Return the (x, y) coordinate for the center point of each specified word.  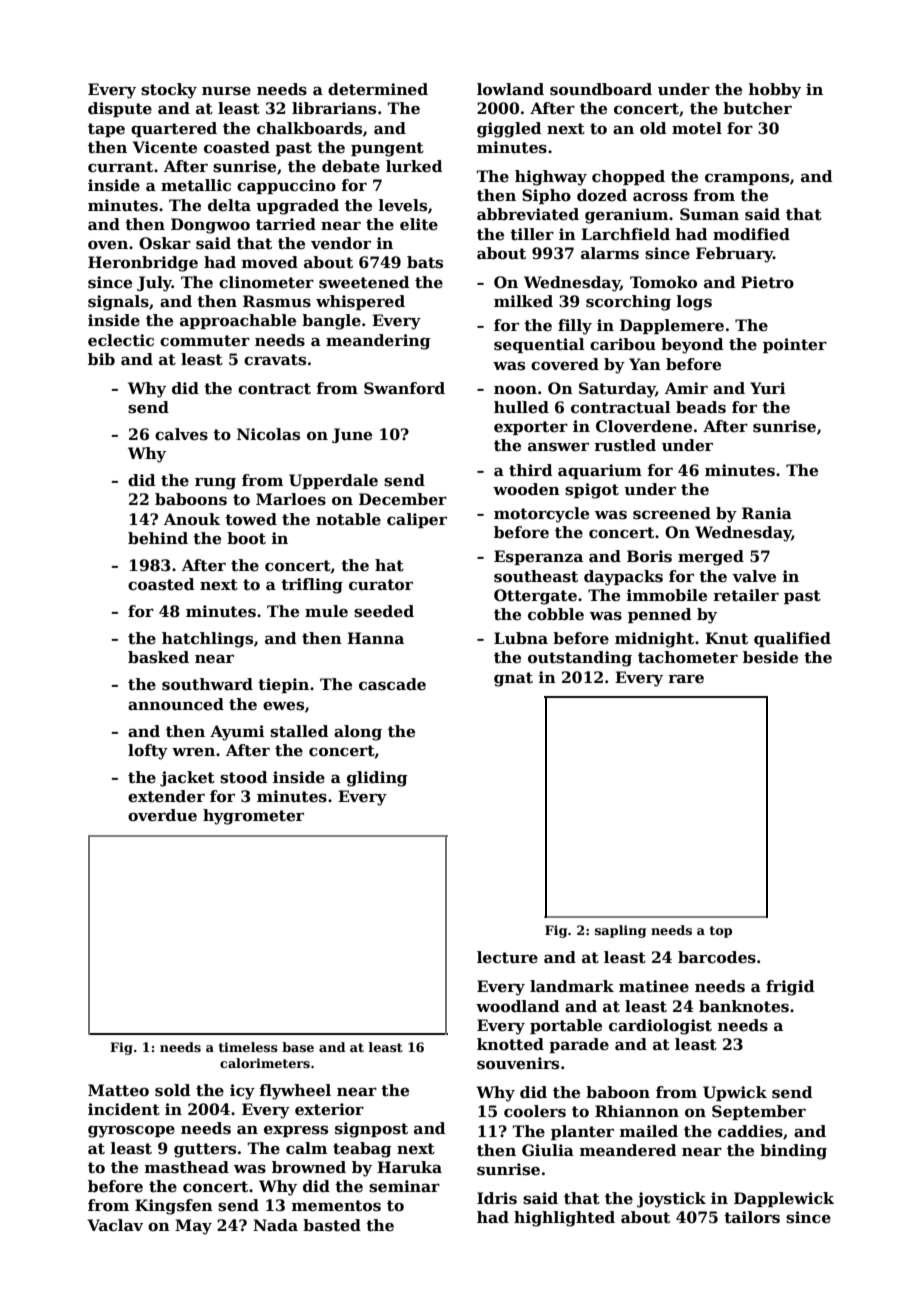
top (721, 932)
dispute (120, 109)
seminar (404, 1186)
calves (181, 434)
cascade (392, 684)
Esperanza (538, 557)
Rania (767, 513)
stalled (299, 731)
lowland (510, 89)
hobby (775, 91)
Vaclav (115, 1225)
